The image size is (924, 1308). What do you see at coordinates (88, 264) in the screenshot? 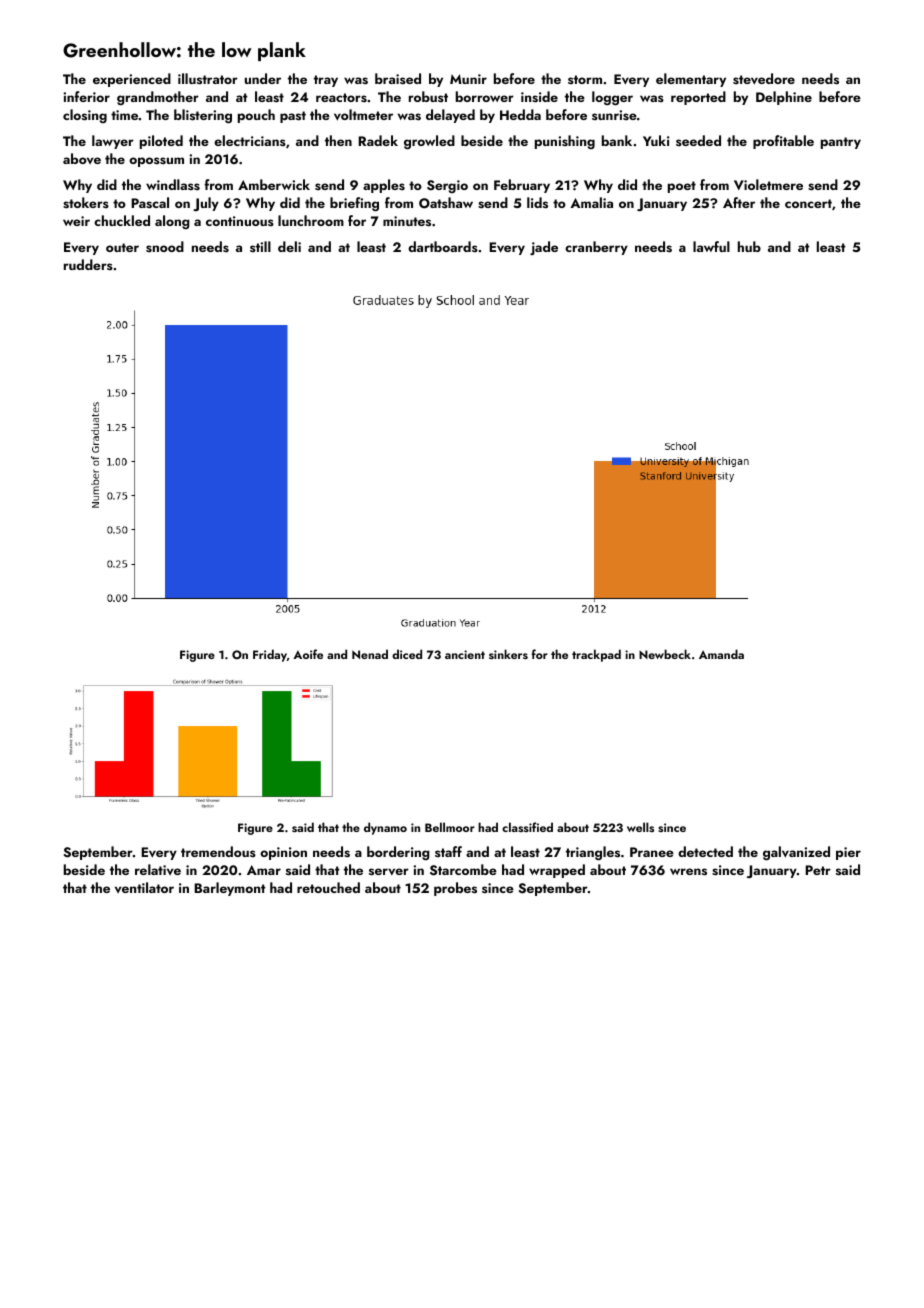
I see `rudders` at bounding box center [88, 264].
